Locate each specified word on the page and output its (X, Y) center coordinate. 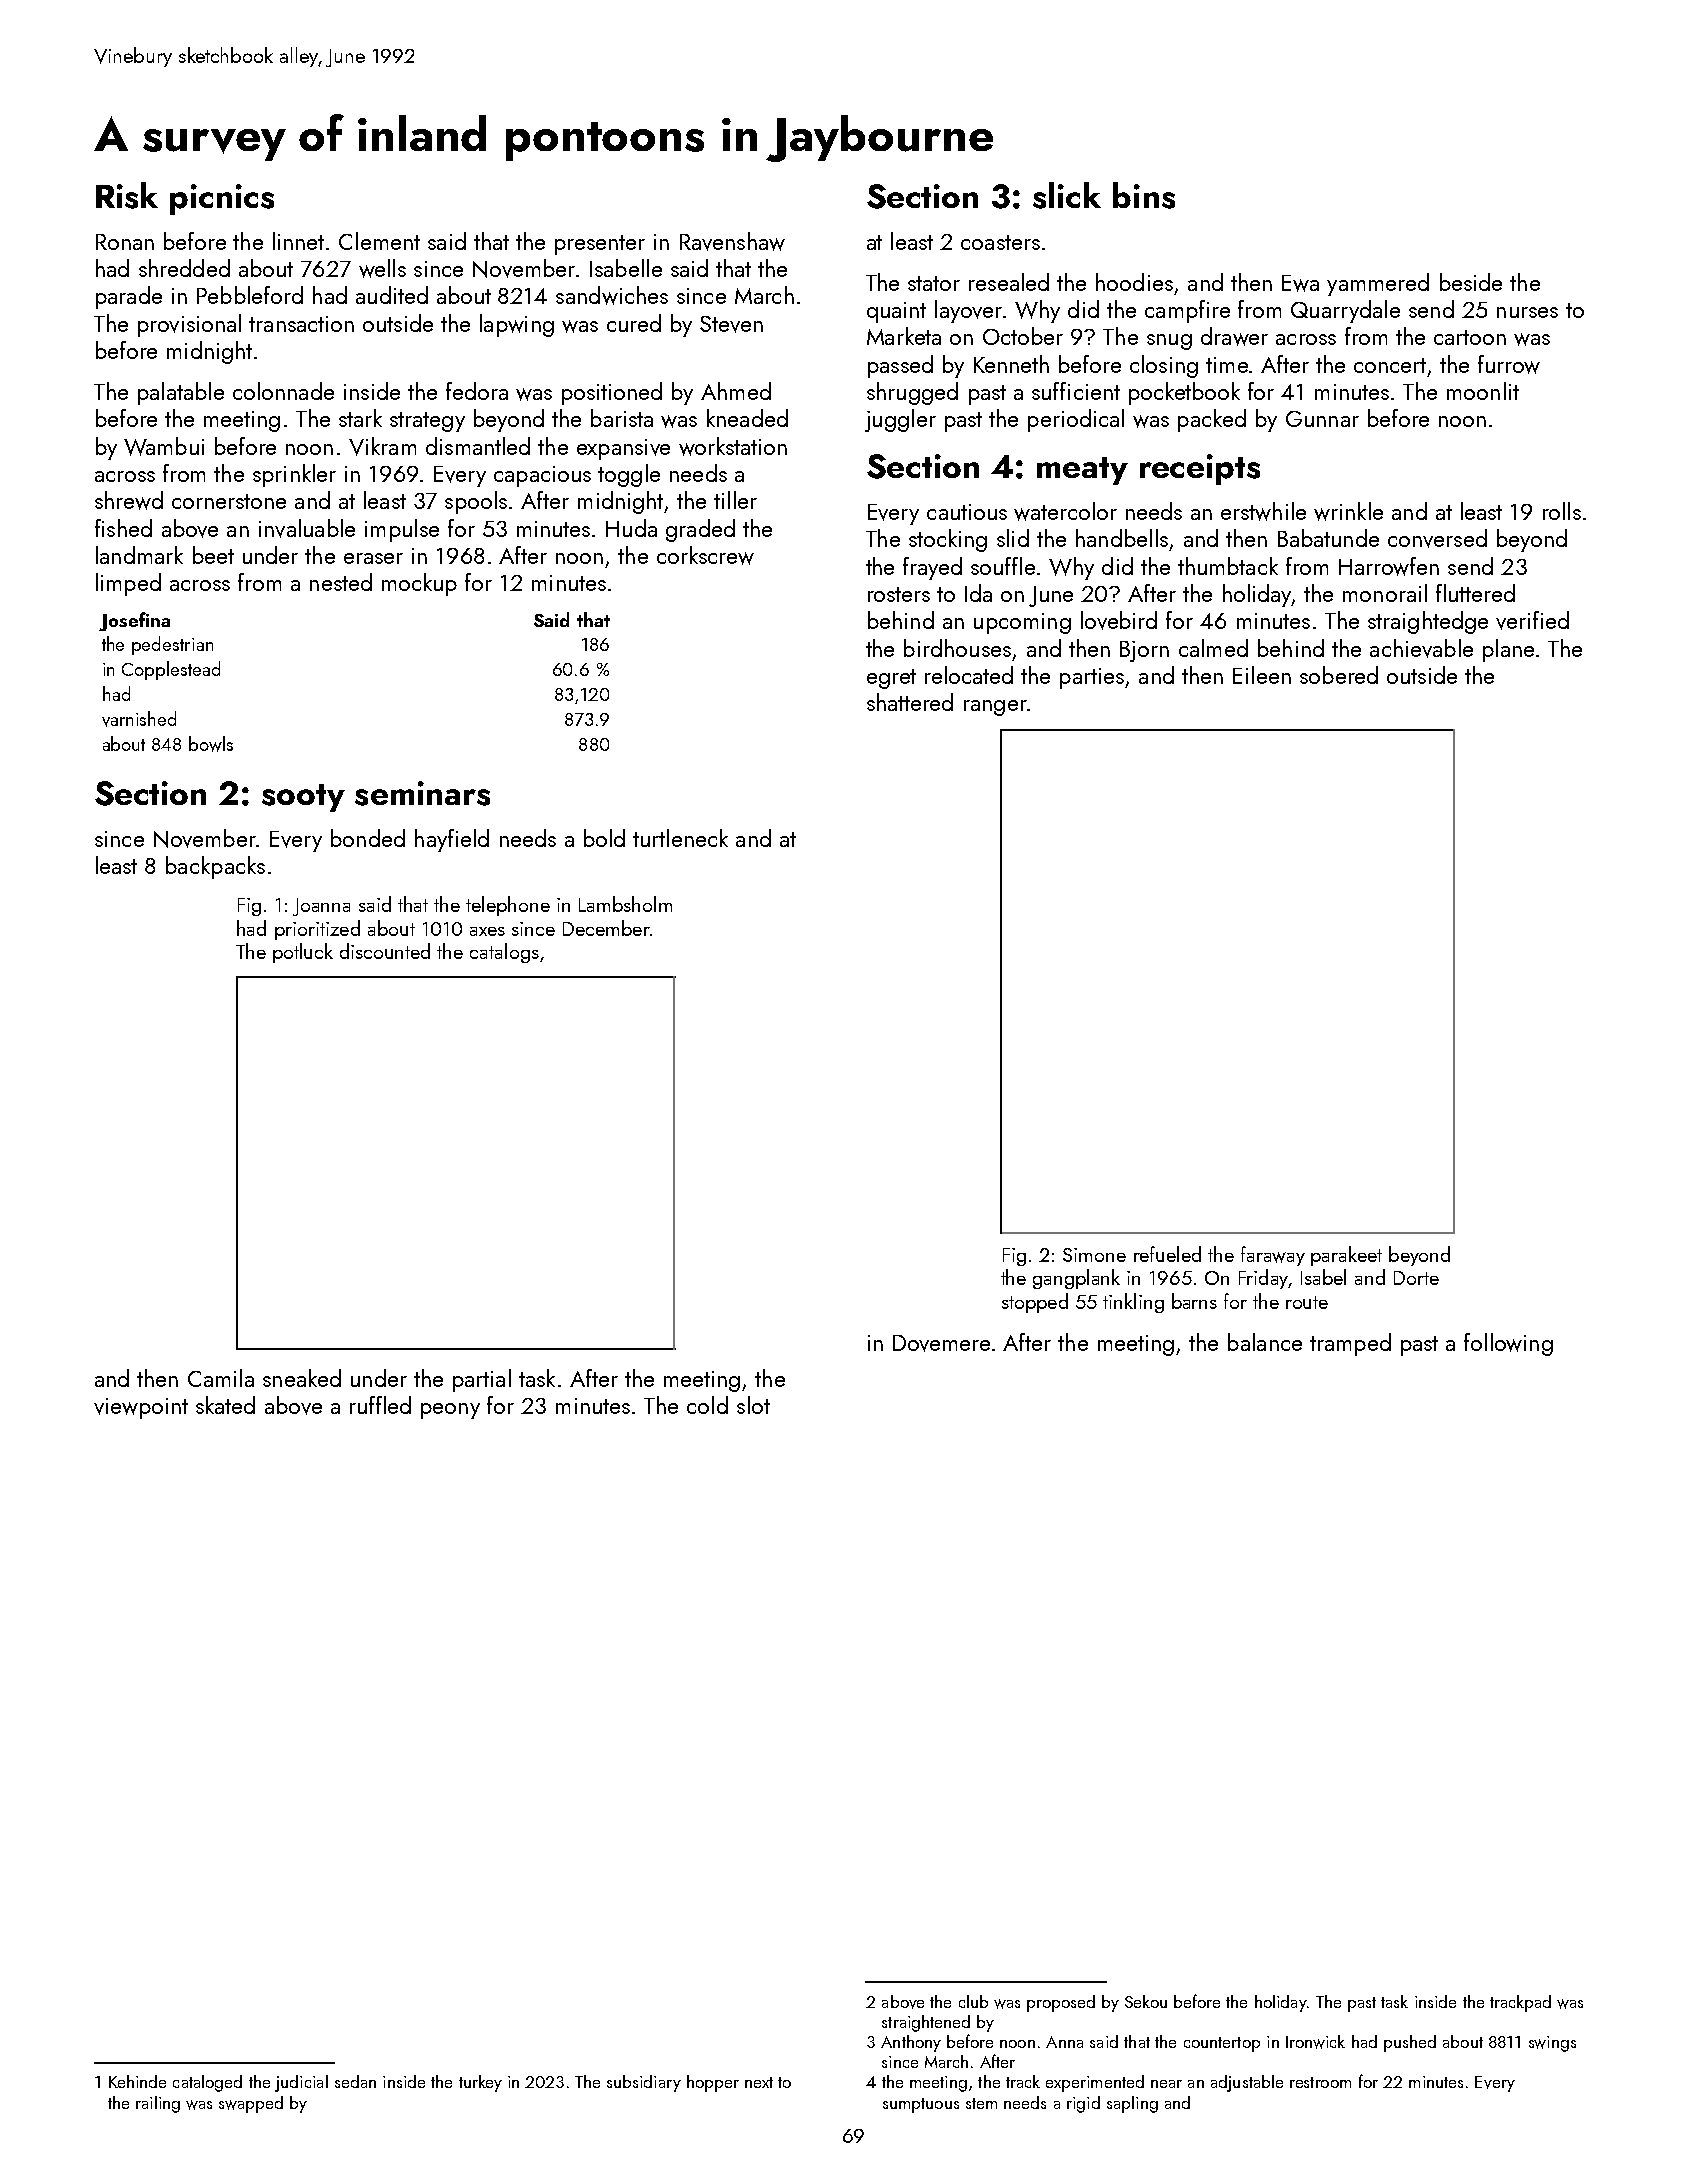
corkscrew (705, 555)
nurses (1527, 312)
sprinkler (294, 475)
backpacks (215, 867)
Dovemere (941, 1343)
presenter (600, 245)
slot (753, 1405)
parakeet (1346, 1256)
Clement (379, 241)
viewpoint (141, 1408)
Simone (1094, 1255)
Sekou (1146, 2001)
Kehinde (137, 2081)
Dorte (1416, 1278)
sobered (1339, 675)
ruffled (380, 1405)
